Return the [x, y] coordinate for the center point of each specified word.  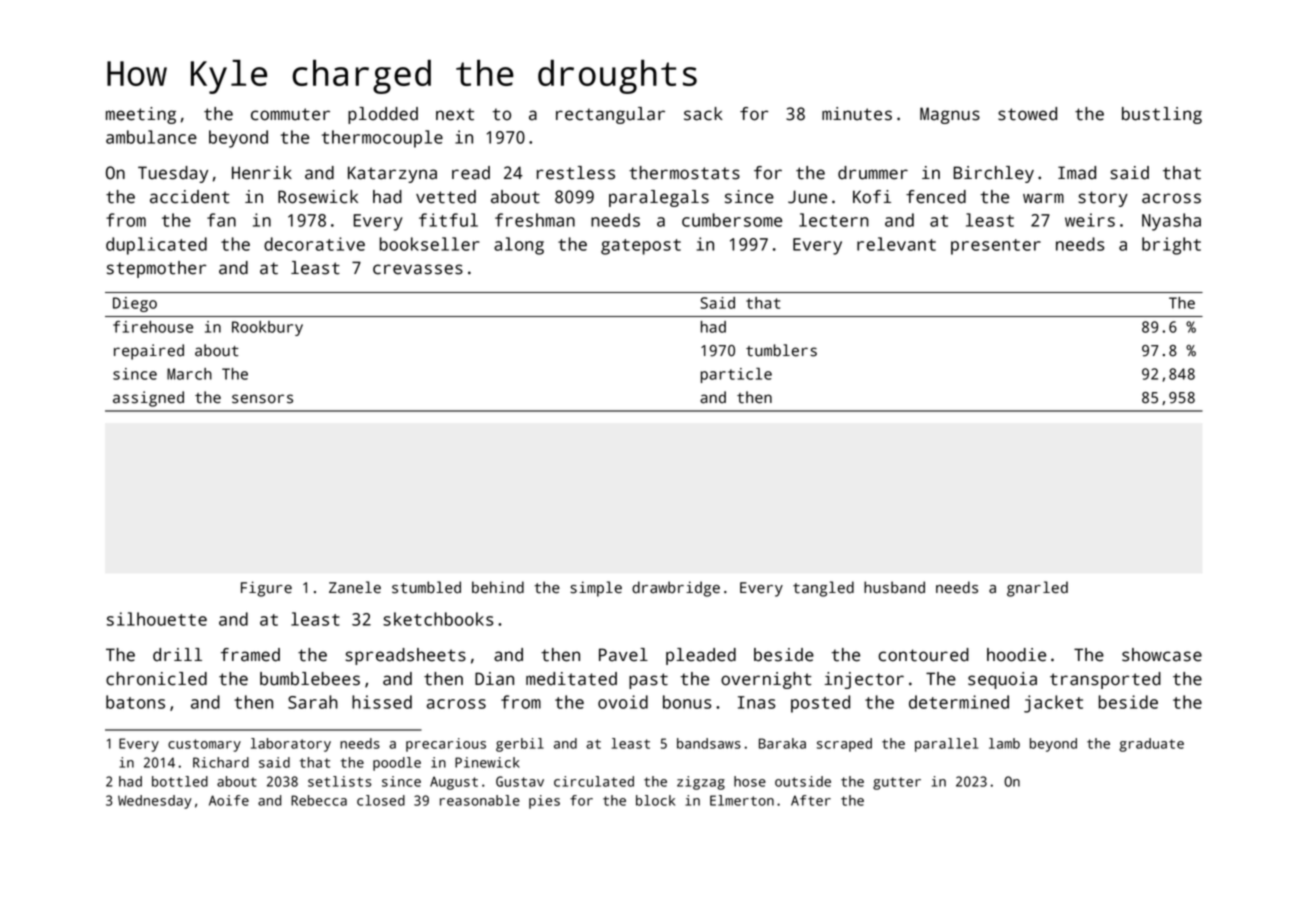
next [455, 114]
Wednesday [155, 802]
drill [177, 655]
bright [1171, 246]
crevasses [418, 269]
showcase [1162, 655]
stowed [1027, 114]
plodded [383, 115]
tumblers [781, 350]
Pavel [623, 655]
